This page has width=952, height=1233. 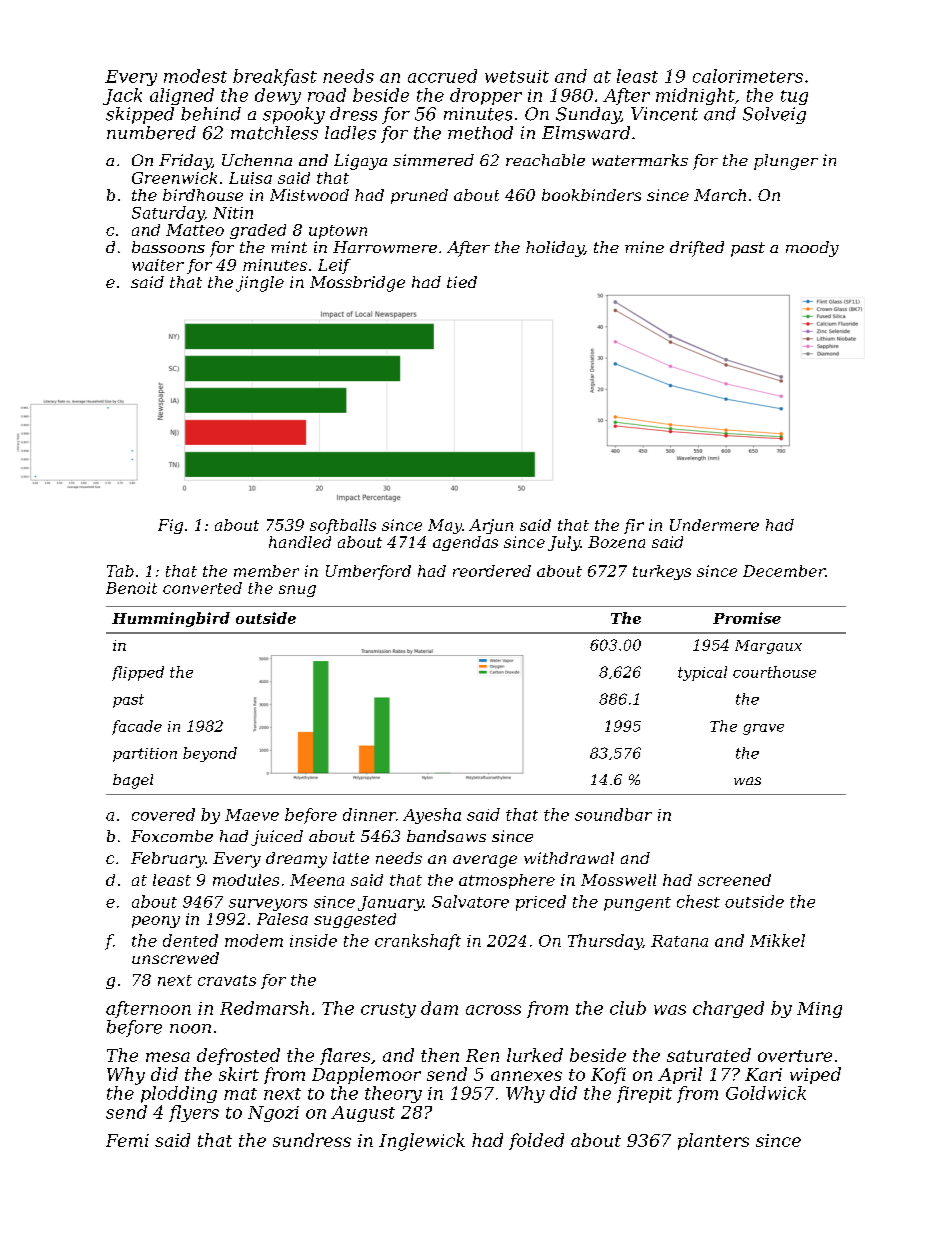 I want to click on lurked, so click(x=535, y=1055).
